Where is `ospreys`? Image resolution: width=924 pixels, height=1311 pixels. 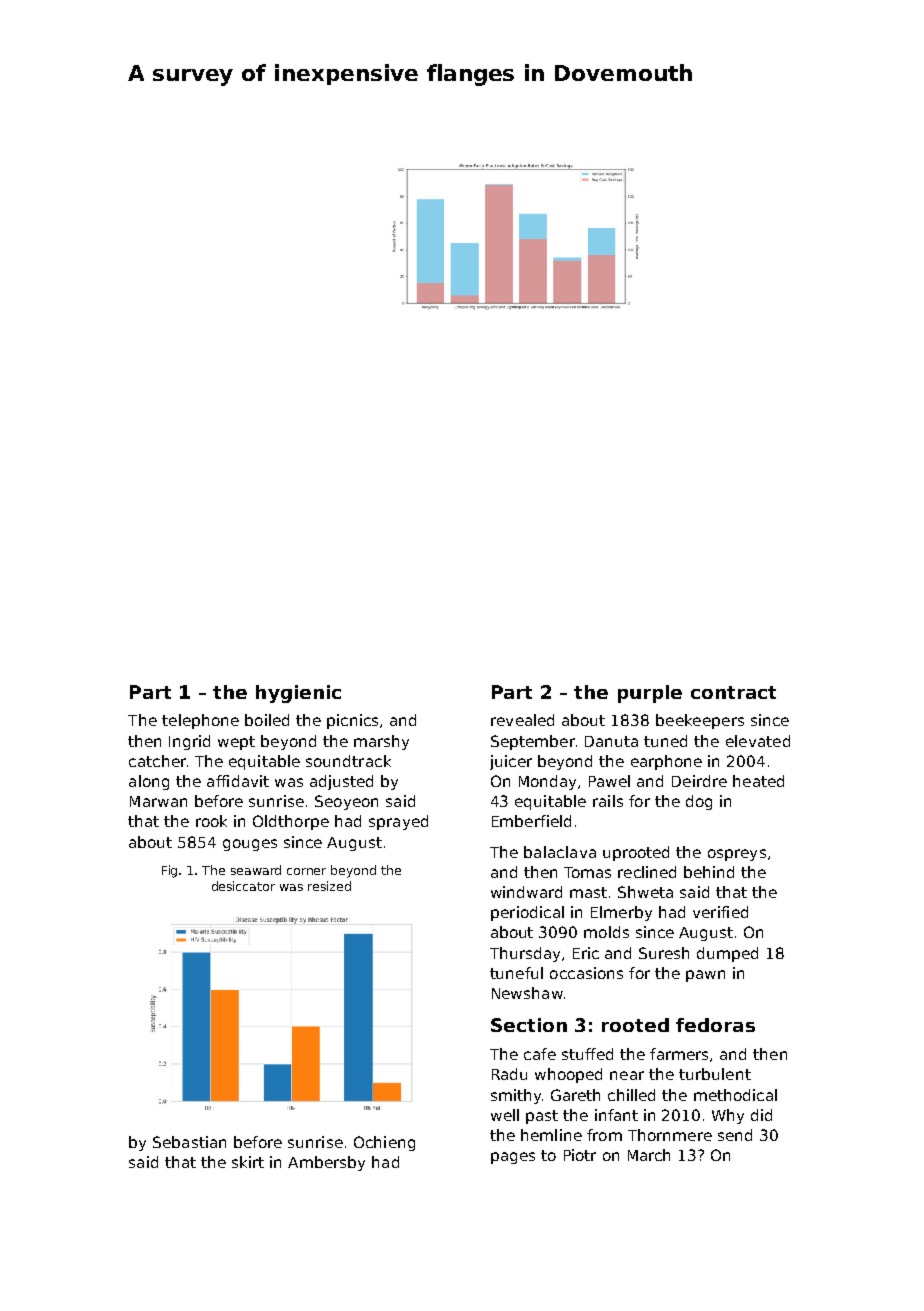
ospreys is located at coordinates (737, 855).
